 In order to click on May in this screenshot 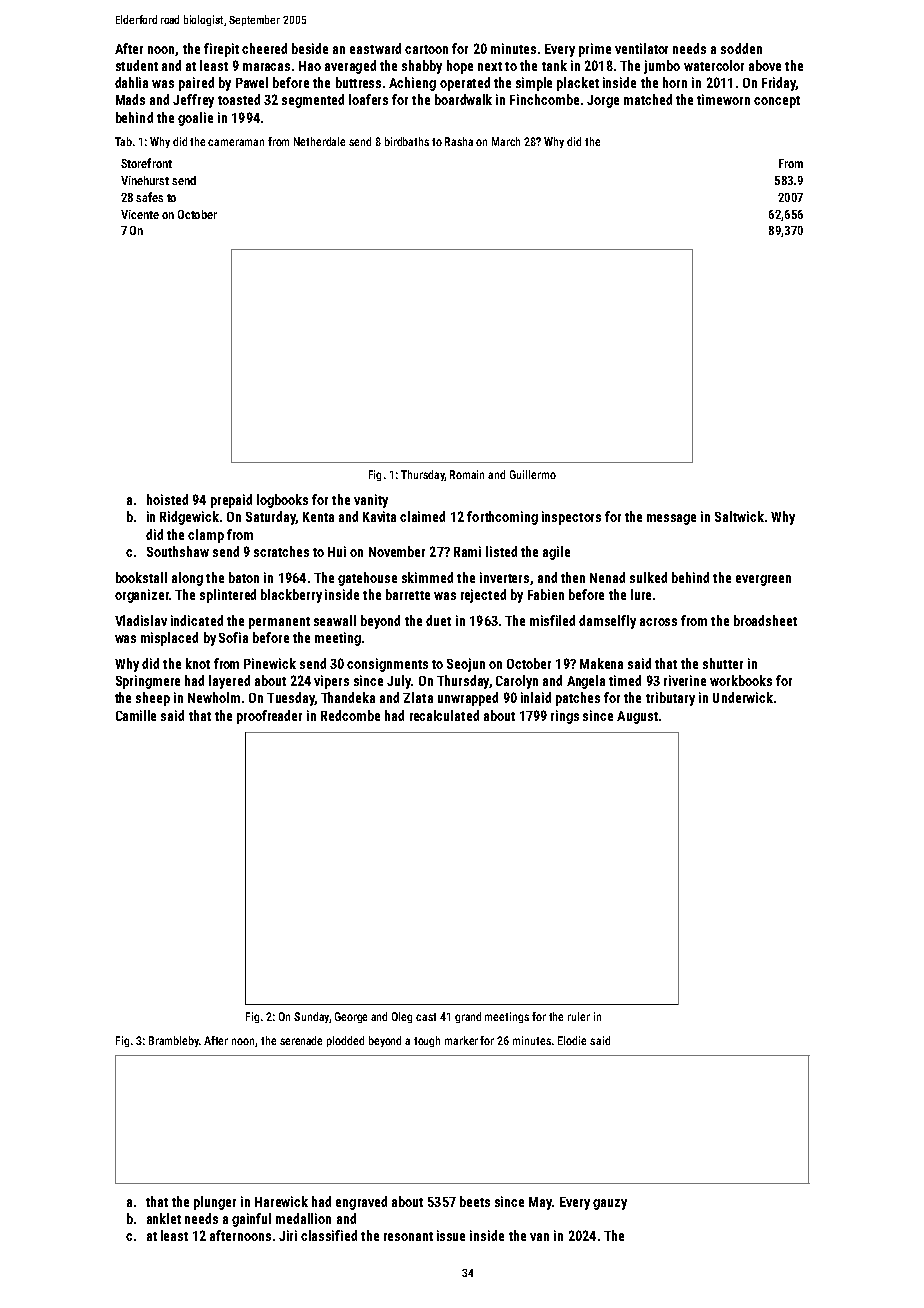, I will do `click(540, 1203)`.
